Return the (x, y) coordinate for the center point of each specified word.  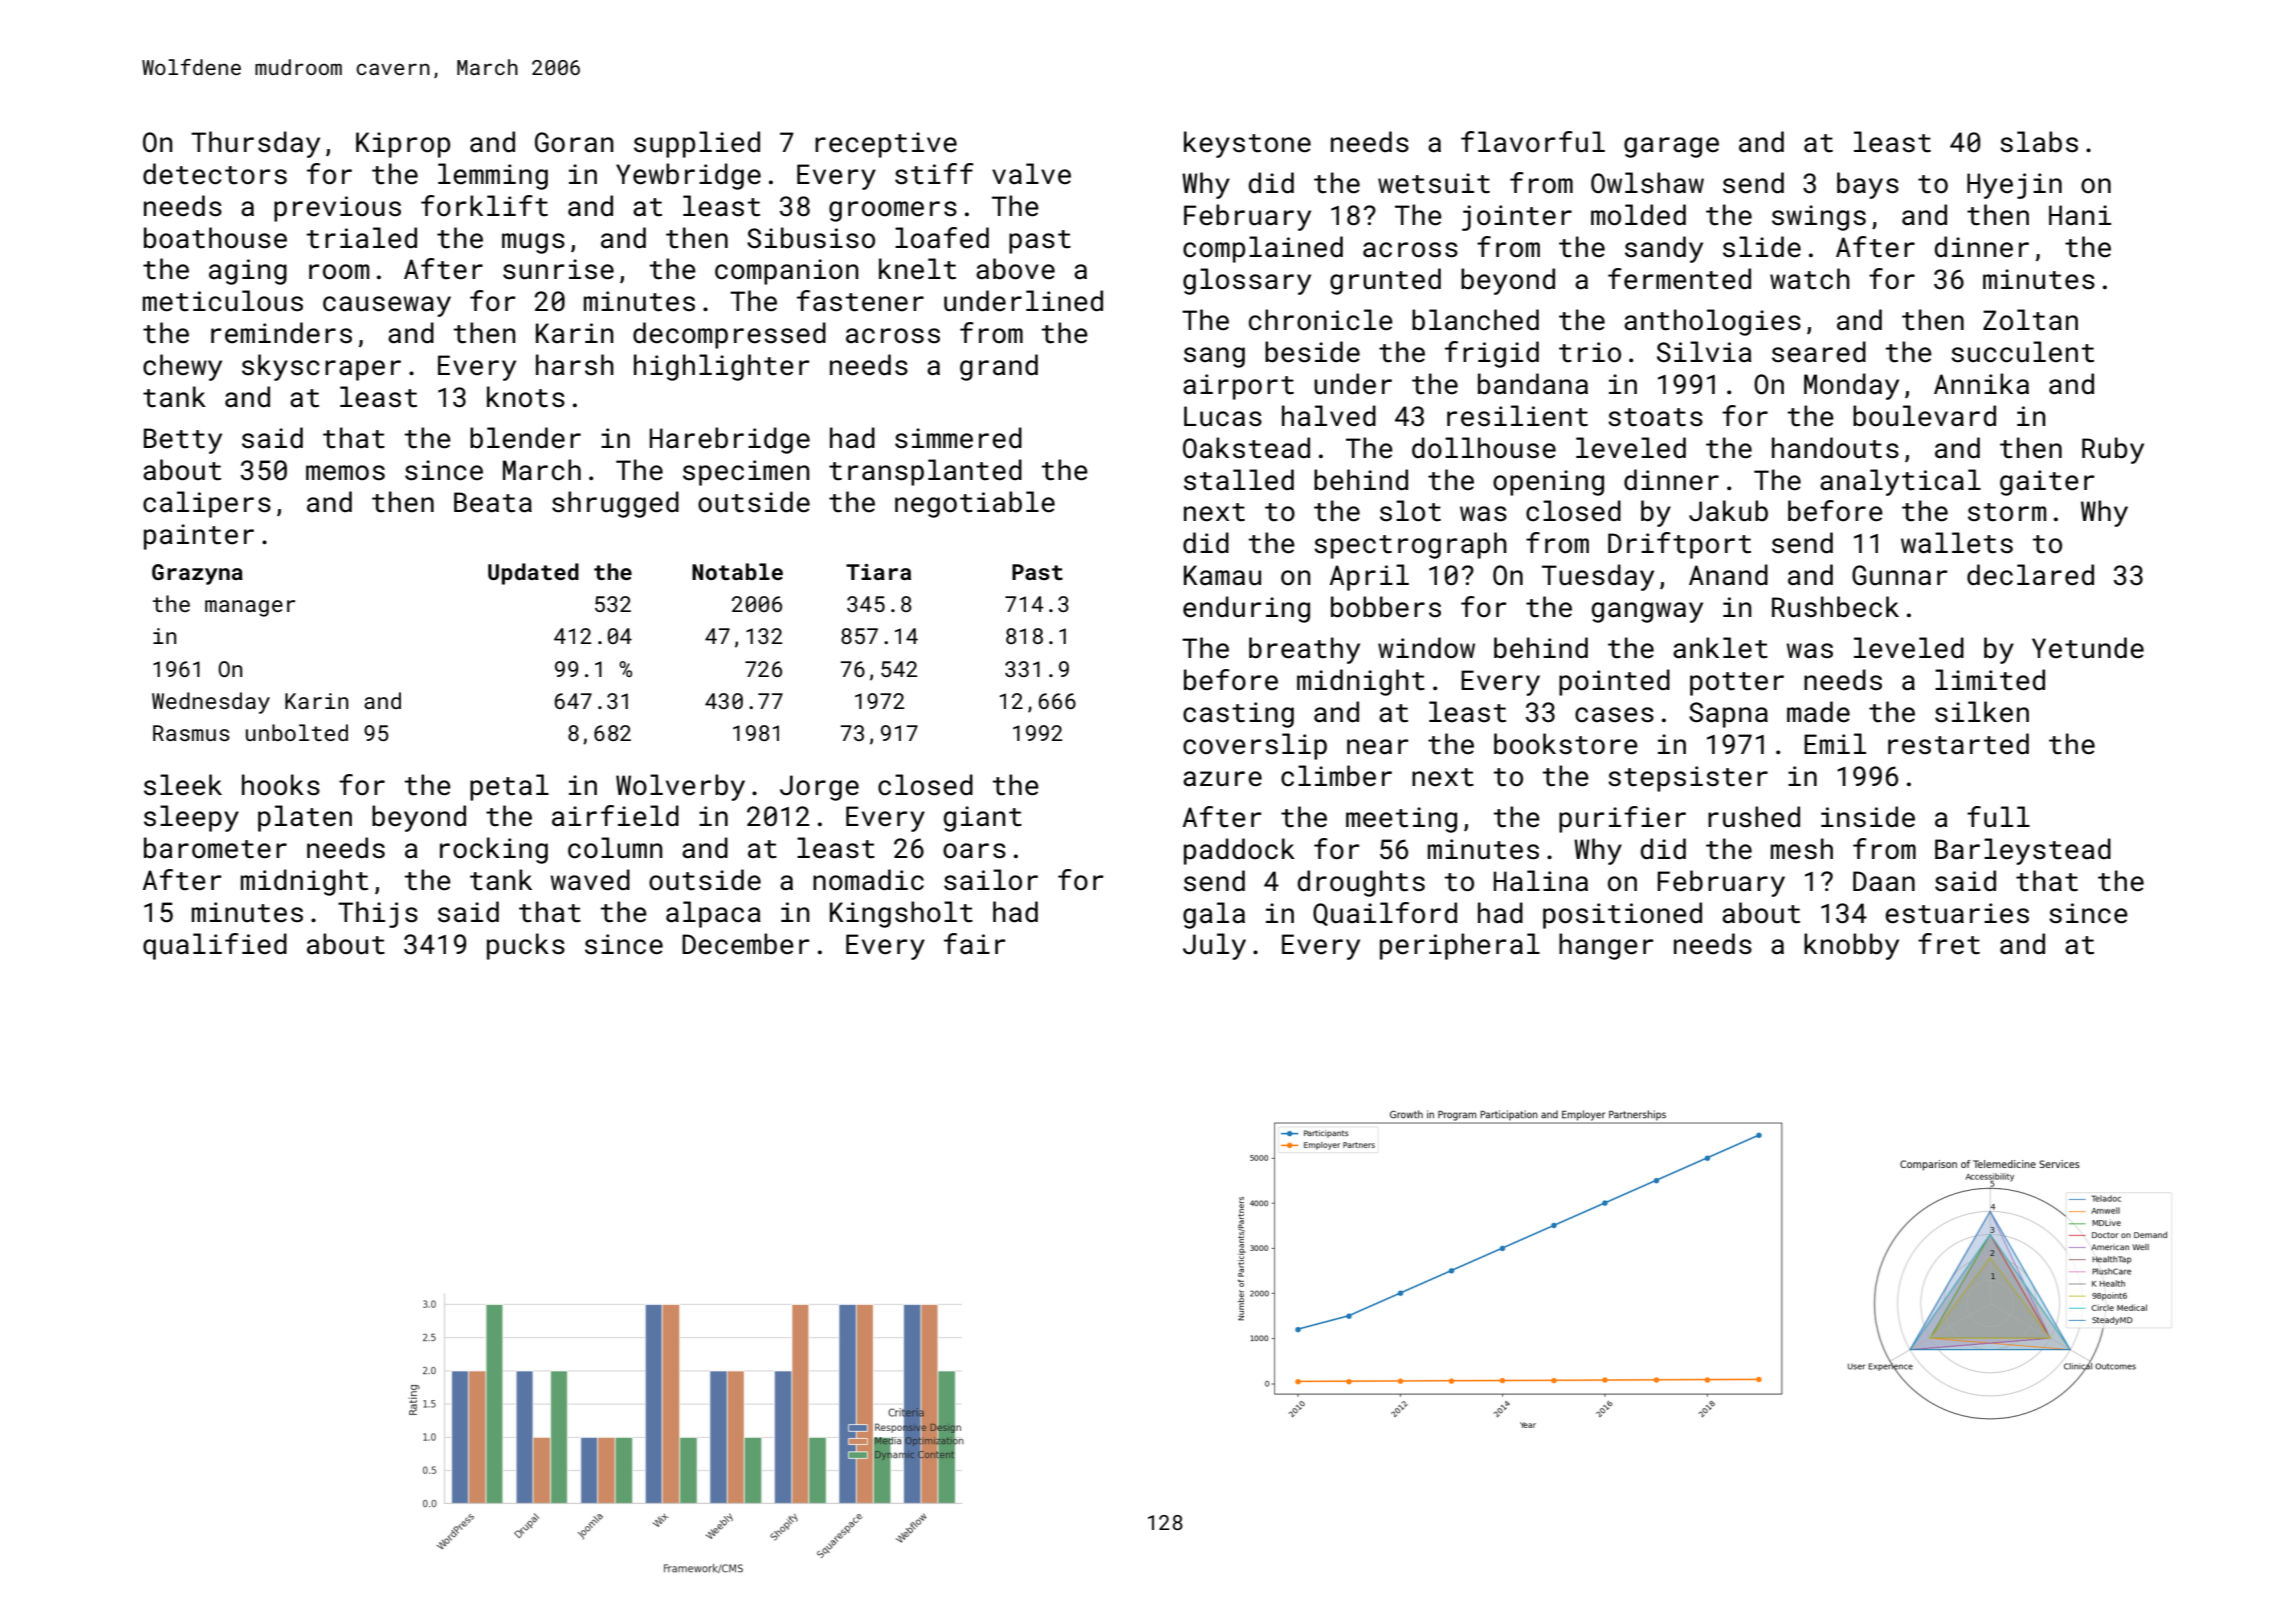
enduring (1246, 609)
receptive (886, 145)
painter (199, 537)
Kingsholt (901, 914)
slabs (2039, 142)
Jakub (1728, 511)
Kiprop (403, 145)
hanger (1606, 946)
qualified (215, 946)
